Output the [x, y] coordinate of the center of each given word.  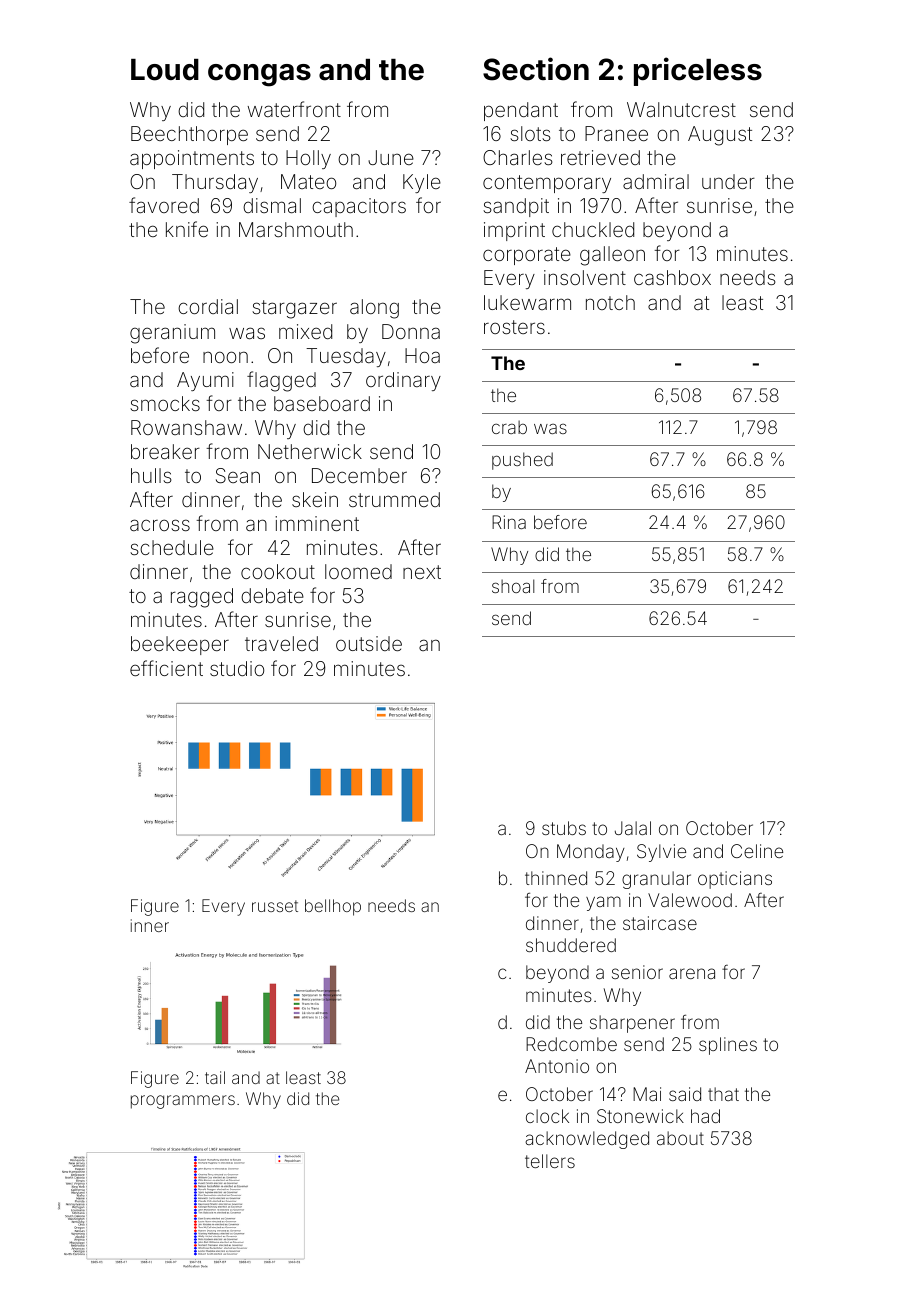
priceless [698, 71]
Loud [165, 70]
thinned [556, 878]
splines [728, 1046]
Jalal [633, 828]
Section [536, 69]
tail [215, 1077]
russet [275, 906]
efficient [166, 668]
